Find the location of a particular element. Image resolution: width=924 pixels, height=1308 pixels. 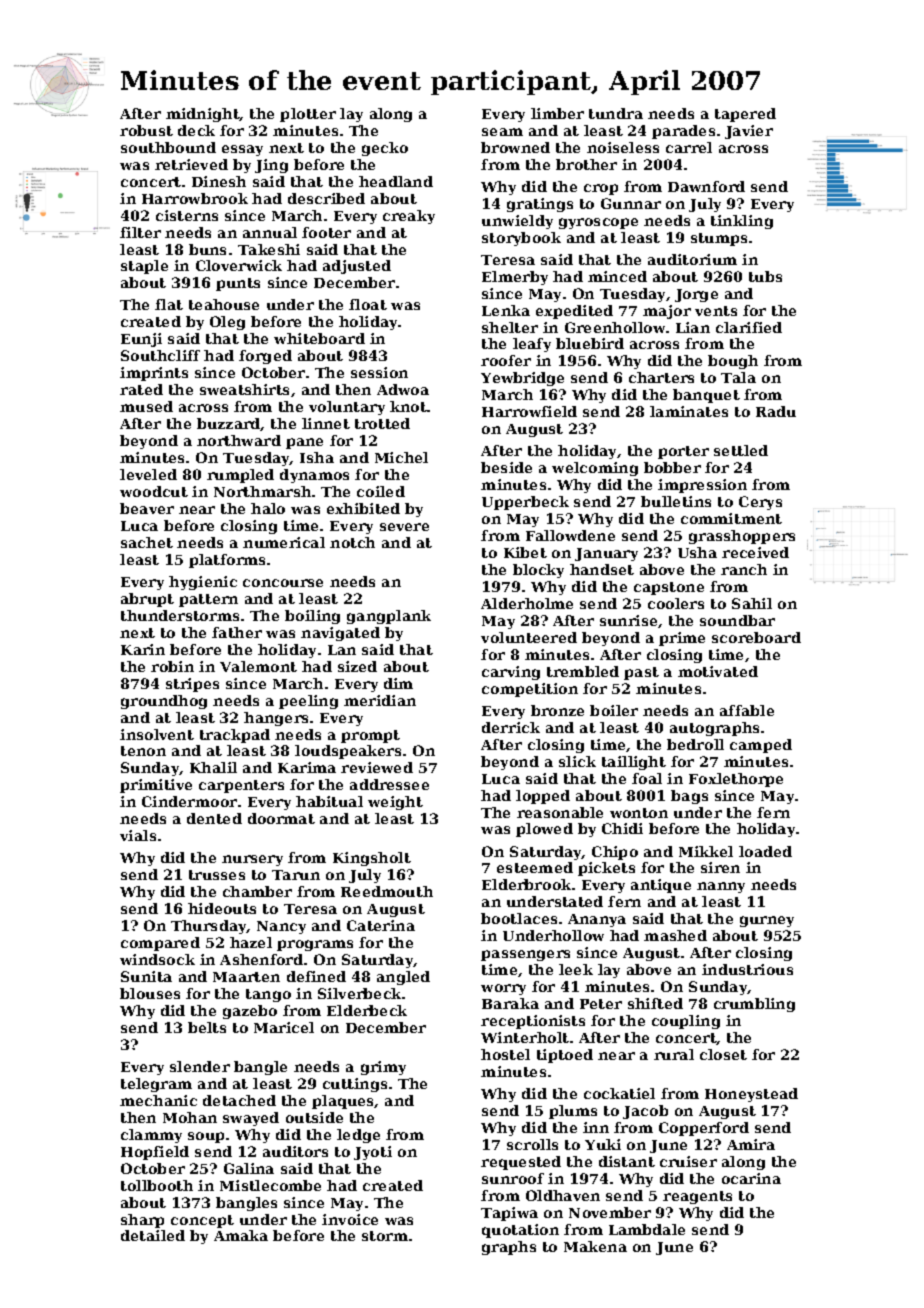

sunrise is located at coordinates (628, 620).
